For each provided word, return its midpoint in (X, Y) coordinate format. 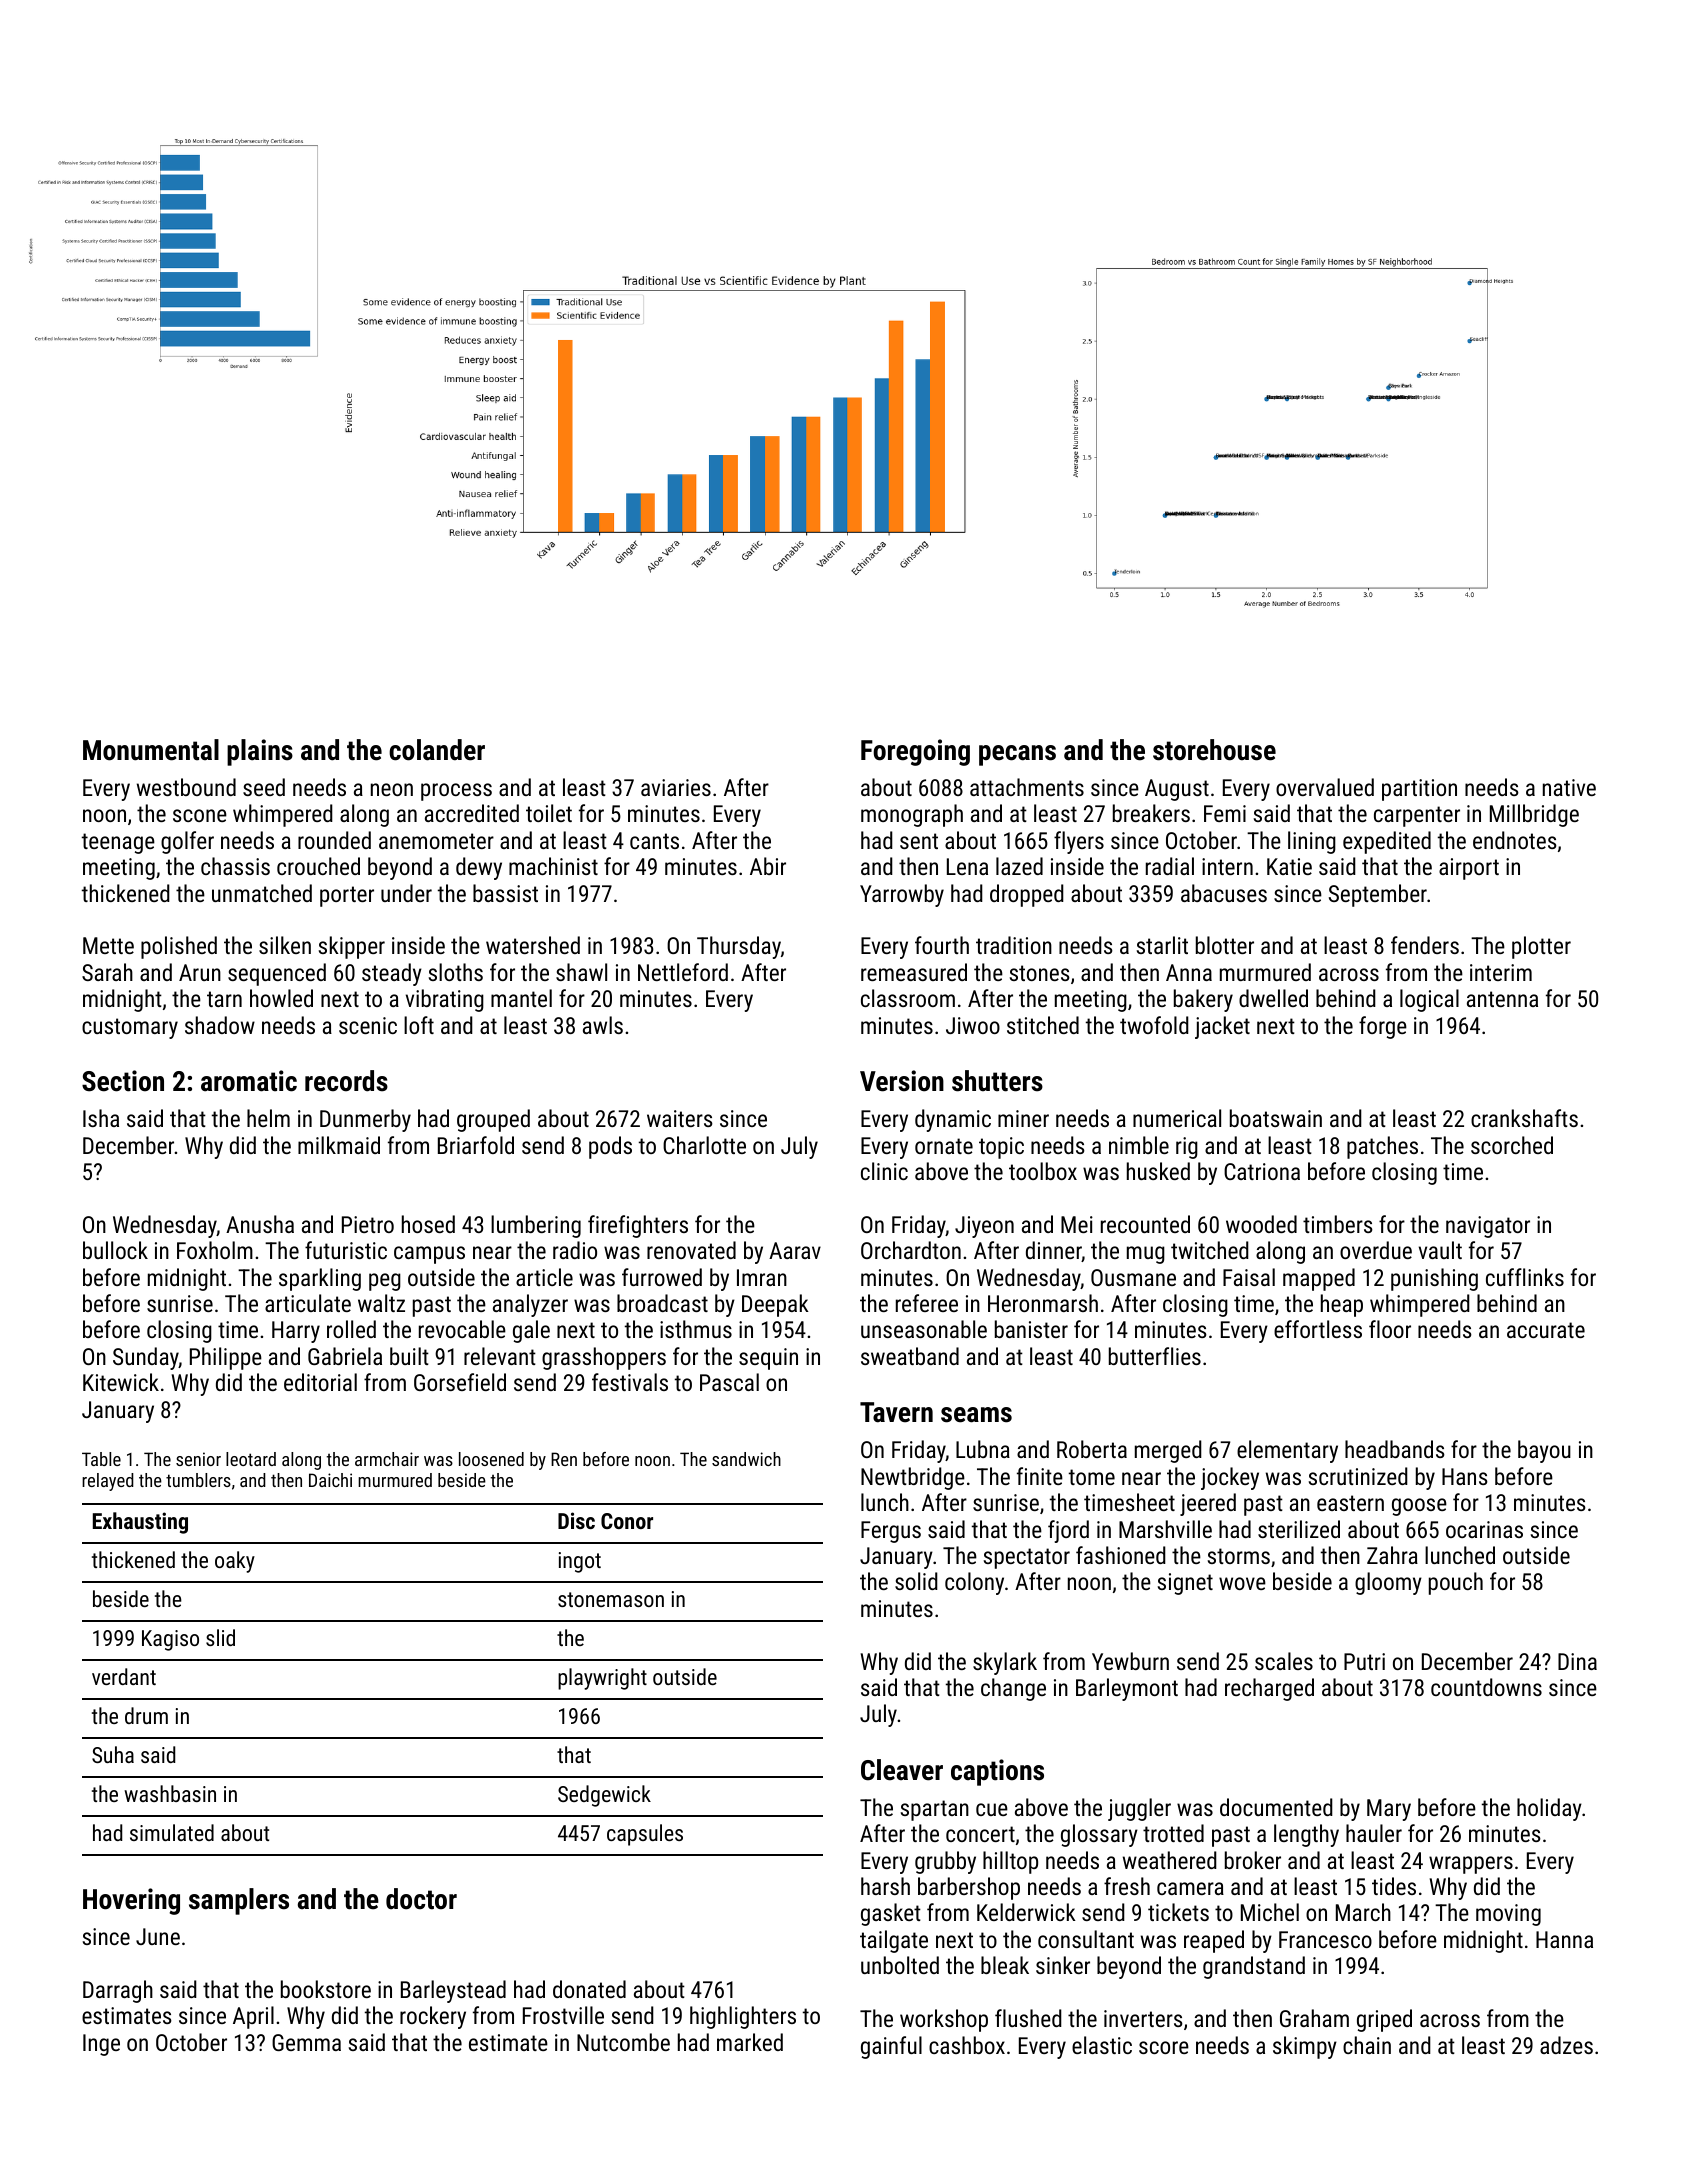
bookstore (326, 1989)
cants (654, 841)
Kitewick (121, 1382)
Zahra (1392, 1555)
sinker (1063, 1965)
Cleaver (902, 1770)
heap (1342, 1305)
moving (1508, 1915)
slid (220, 1637)
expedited (1387, 842)
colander (437, 750)
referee (927, 1303)
